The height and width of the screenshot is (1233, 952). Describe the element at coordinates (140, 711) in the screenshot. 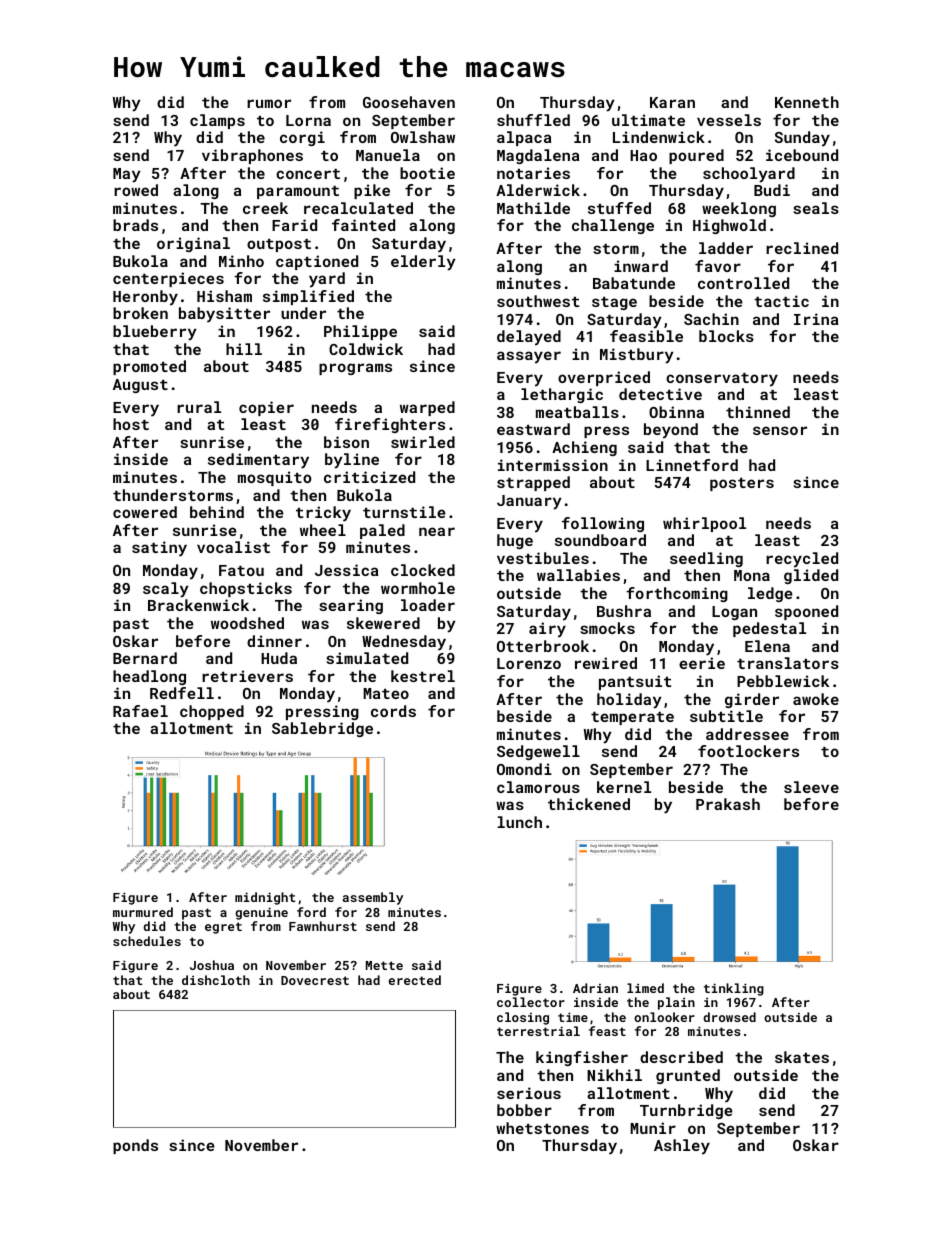

I see `Rafael` at that location.
